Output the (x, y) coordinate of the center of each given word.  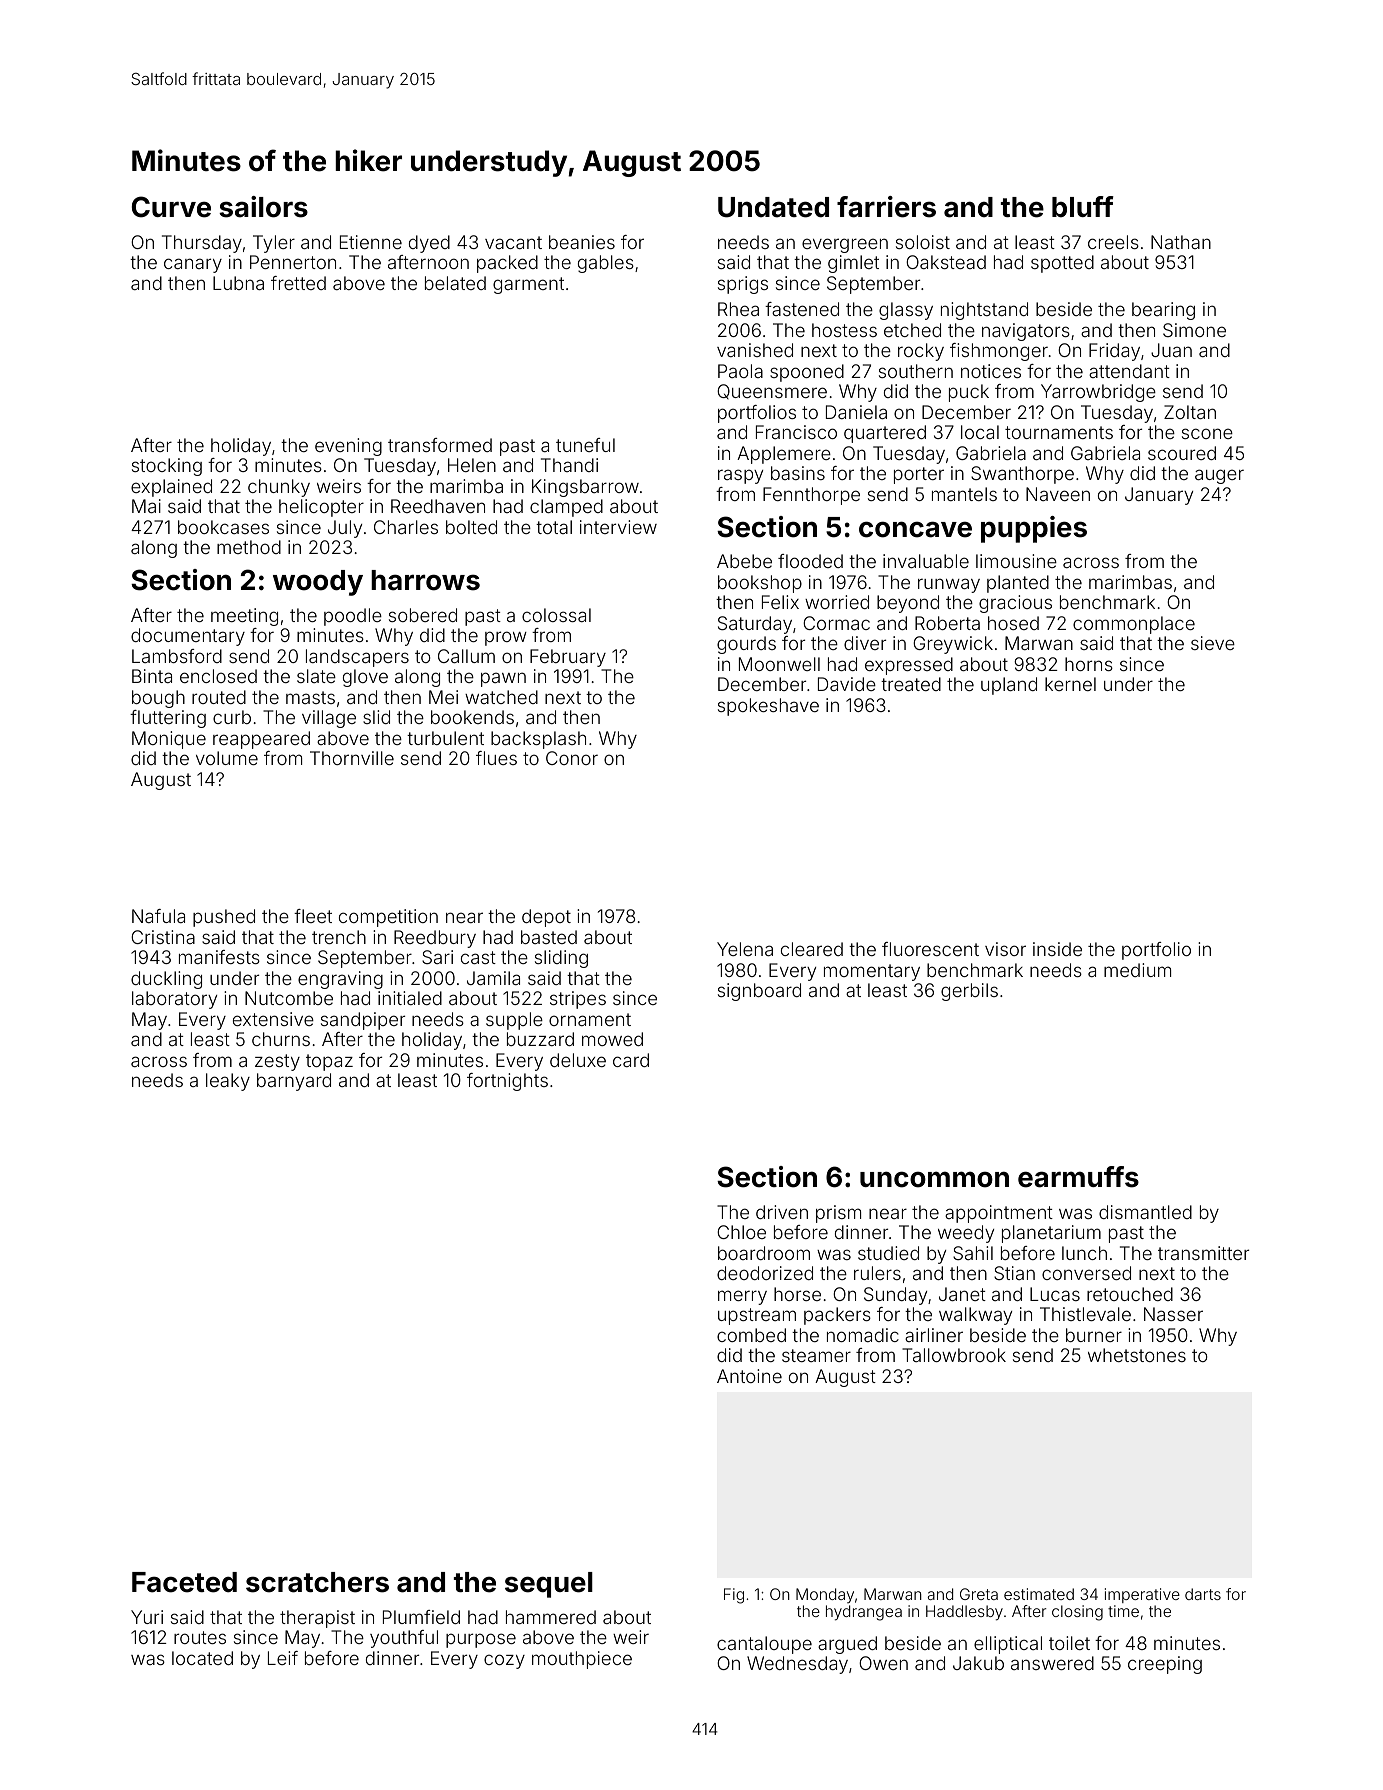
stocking (167, 467)
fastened (802, 309)
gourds (746, 645)
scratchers (317, 1582)
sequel (549, 1585)
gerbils (969, 992)
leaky (228, 1082)
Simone (1194, 330)
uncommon (934, 1179)
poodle (353, 617)
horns (1089, 664)
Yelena (745, 949)
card (631, 1060)
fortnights (507, 1082)
